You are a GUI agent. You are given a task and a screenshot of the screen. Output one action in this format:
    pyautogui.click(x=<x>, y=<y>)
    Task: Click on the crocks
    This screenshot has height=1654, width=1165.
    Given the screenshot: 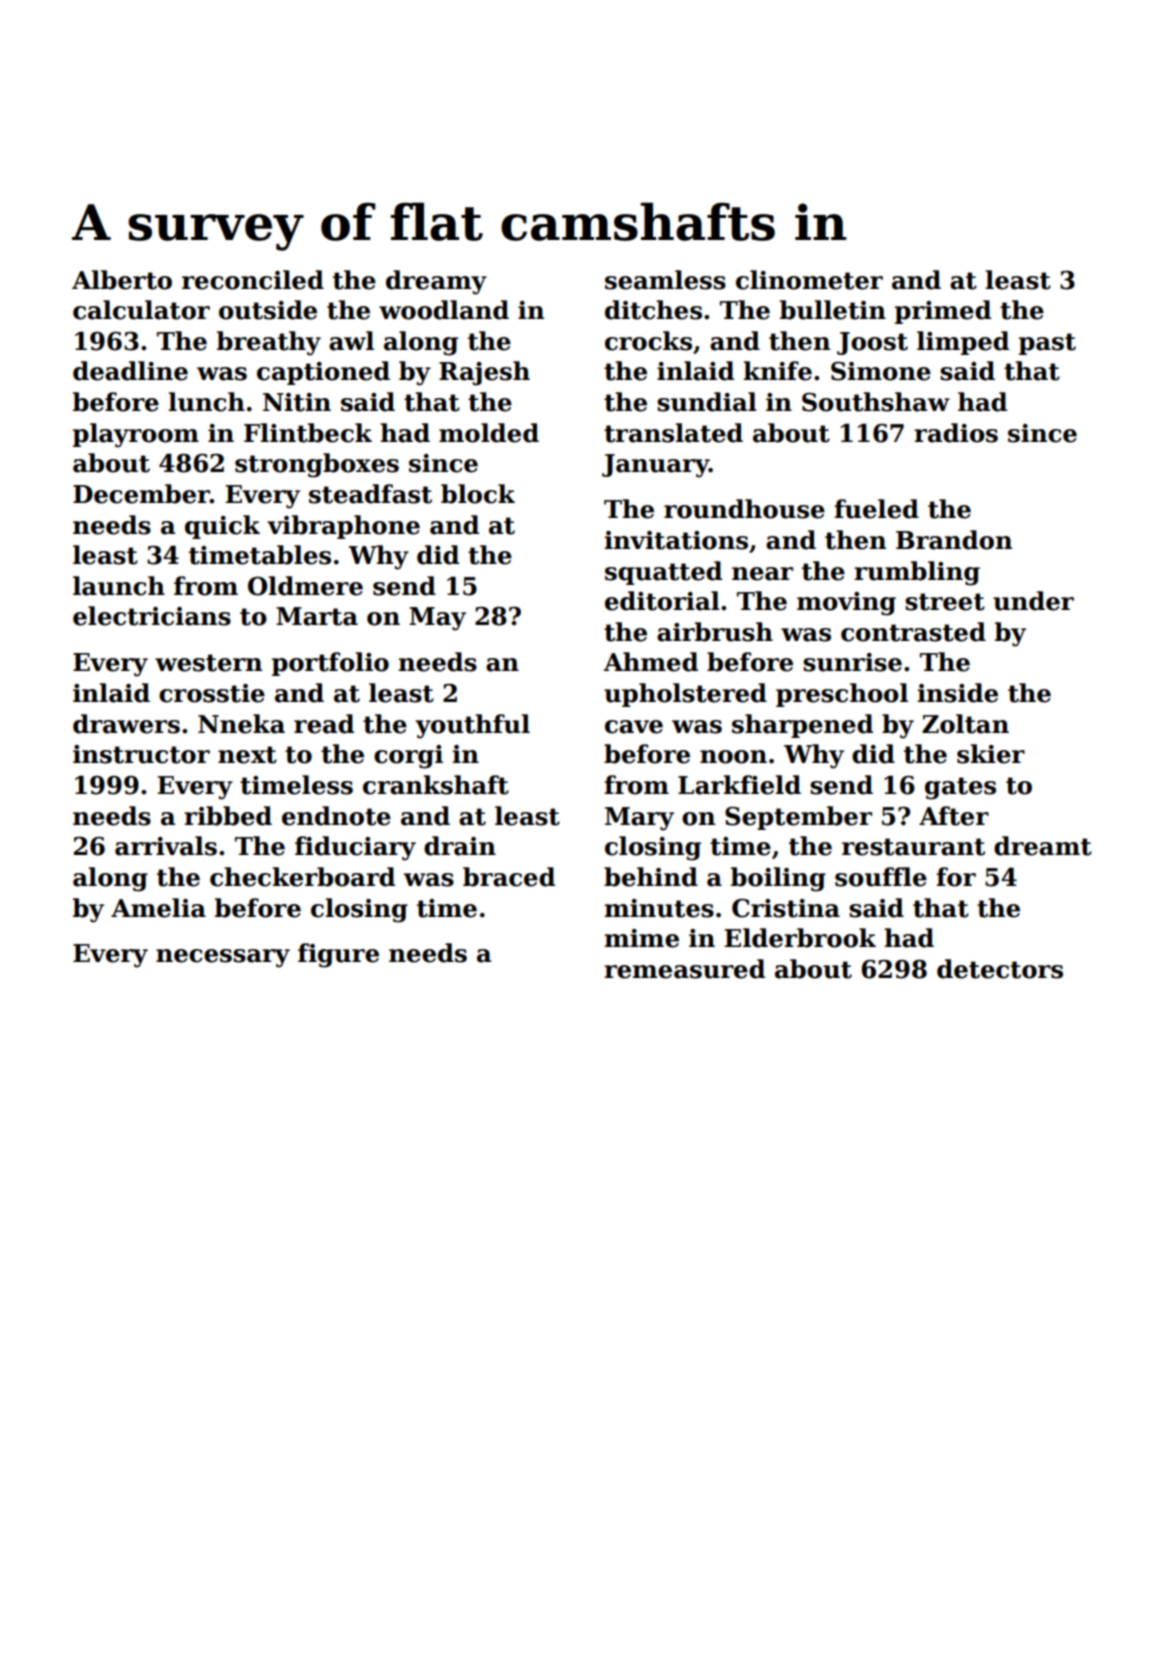 What is the action you would take?
    pyautogui.click(x=648, y=341)
